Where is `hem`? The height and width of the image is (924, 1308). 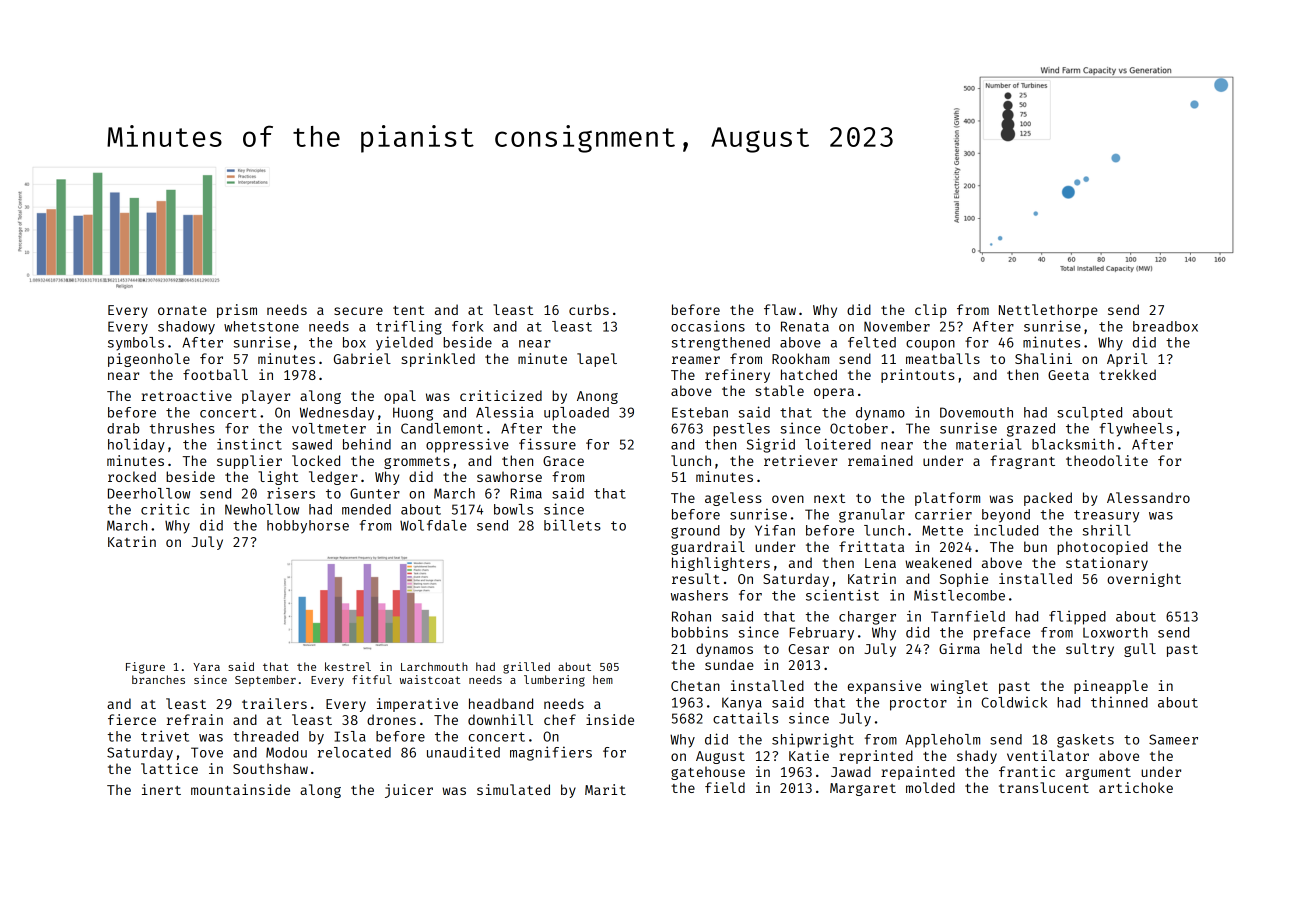 hem is located at coordinates (603, 679).
